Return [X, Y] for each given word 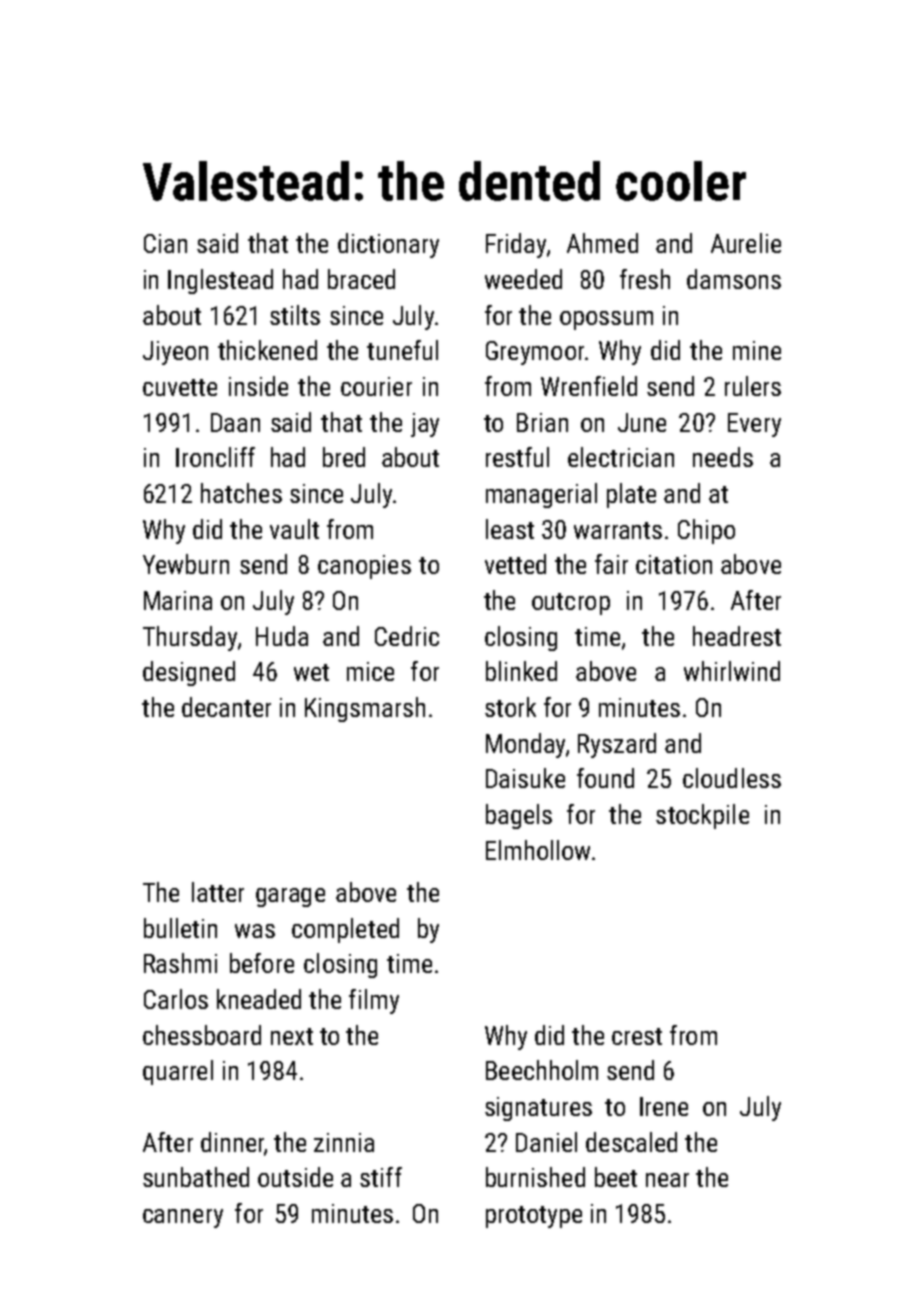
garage [290, 897]
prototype [534, 1217]
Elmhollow [538, 850]
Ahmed [602, 243]
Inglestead [220, 281]
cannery [183, 1218]
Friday [516, 245]
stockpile [702, 816]
